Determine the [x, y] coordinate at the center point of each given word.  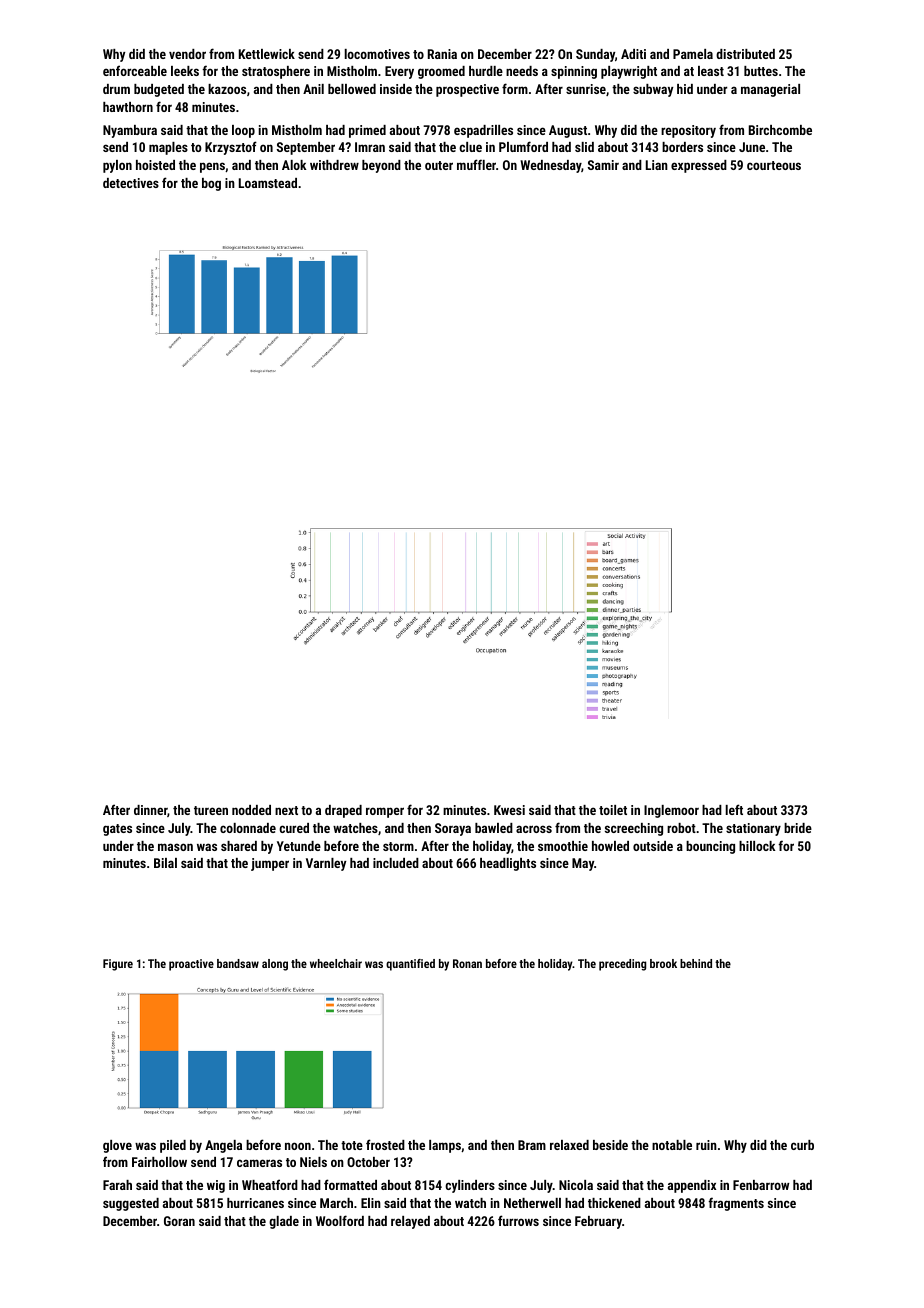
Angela [223, 1146]
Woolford [340, 1220]
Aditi [633, 54]
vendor [187, 54]
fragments [736, 1204]
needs [522, 71]
